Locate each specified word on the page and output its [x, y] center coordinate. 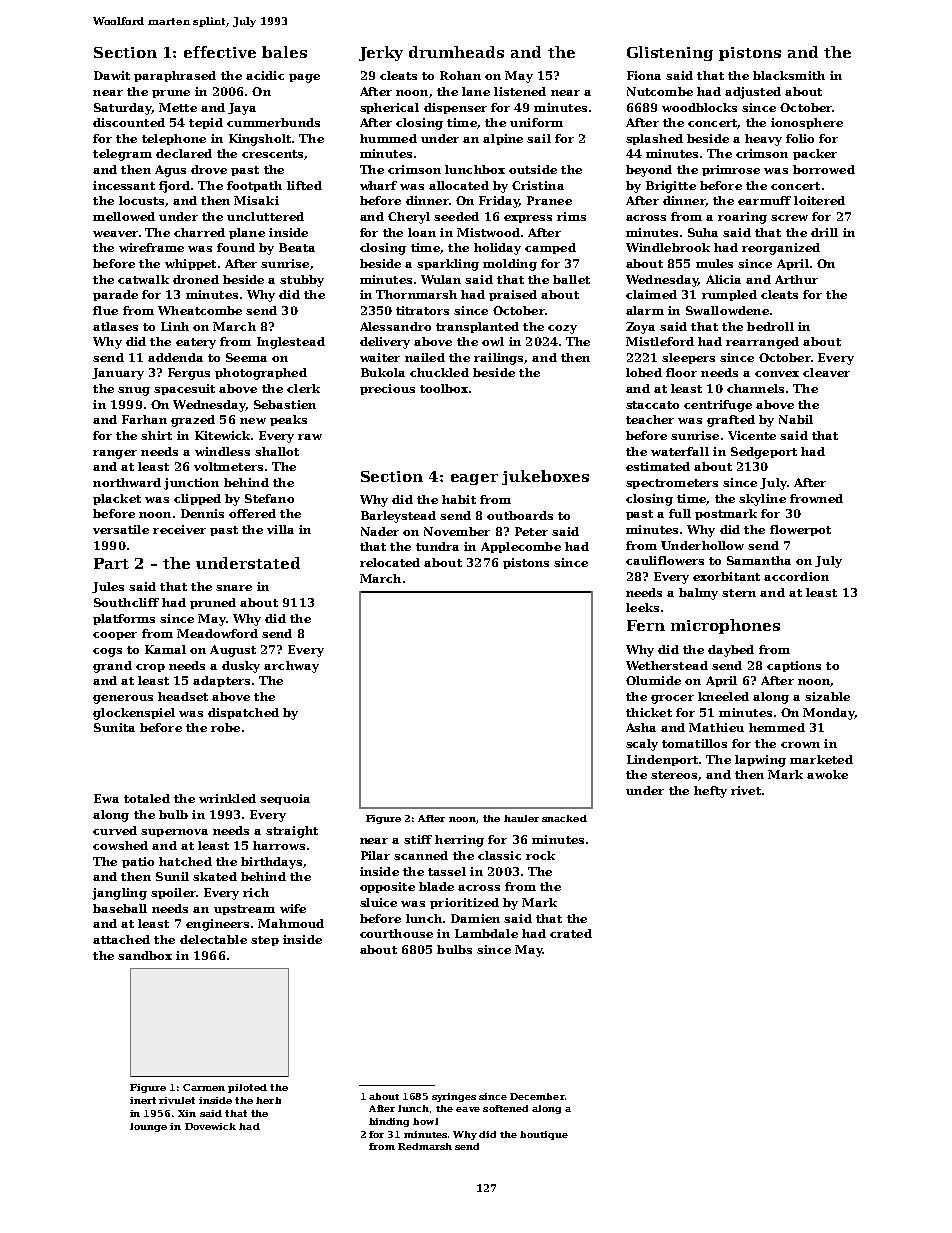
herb [268, 1100]
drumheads [456, 52]
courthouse [396, 933]
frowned [816, 498]
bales [284, 52]
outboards [520, 515]
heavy [763, 140]
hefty [710, 792]
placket [117, 499]
